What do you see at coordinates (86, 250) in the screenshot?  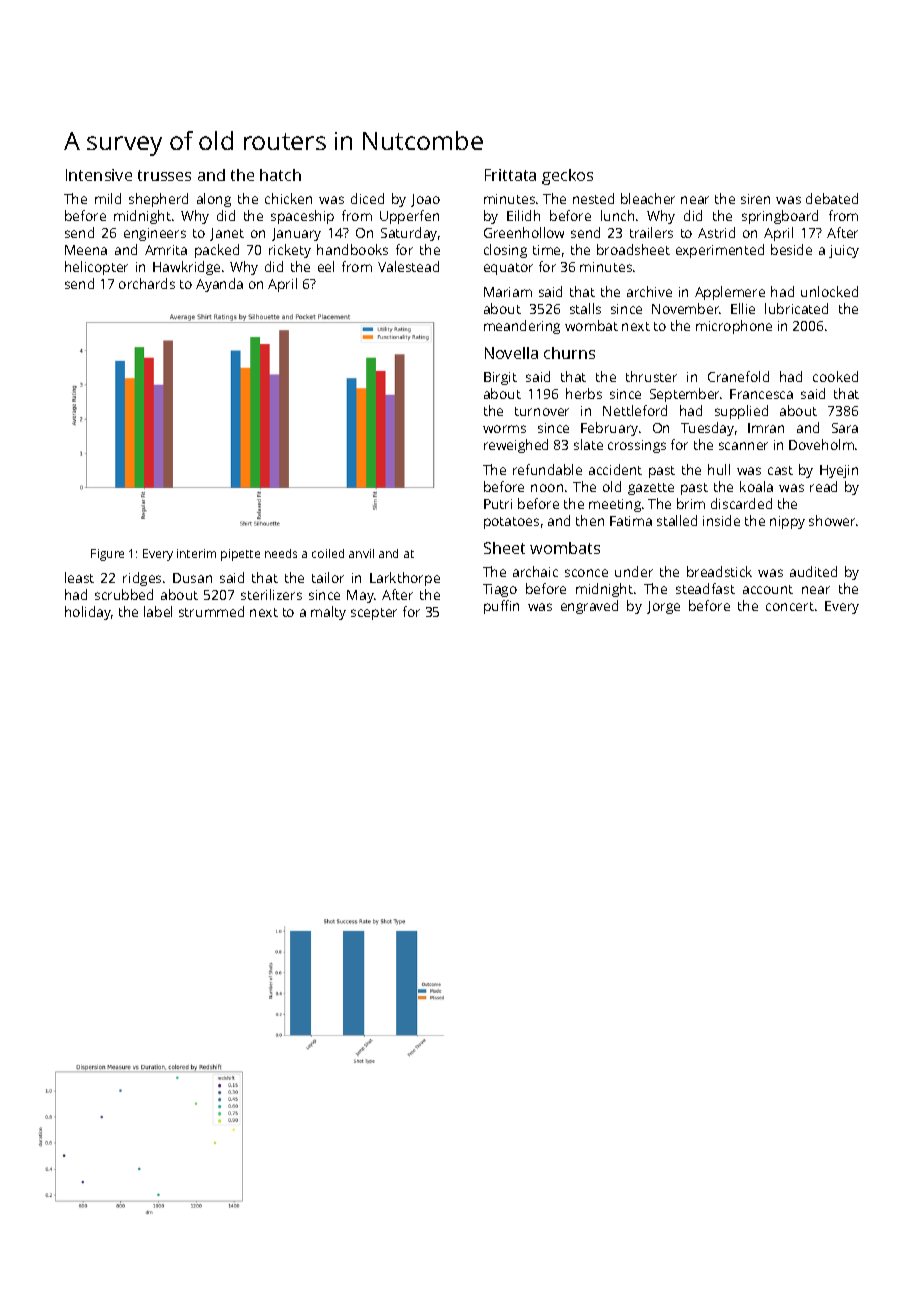 I see `Meena` at bounding box center [86, 250].
